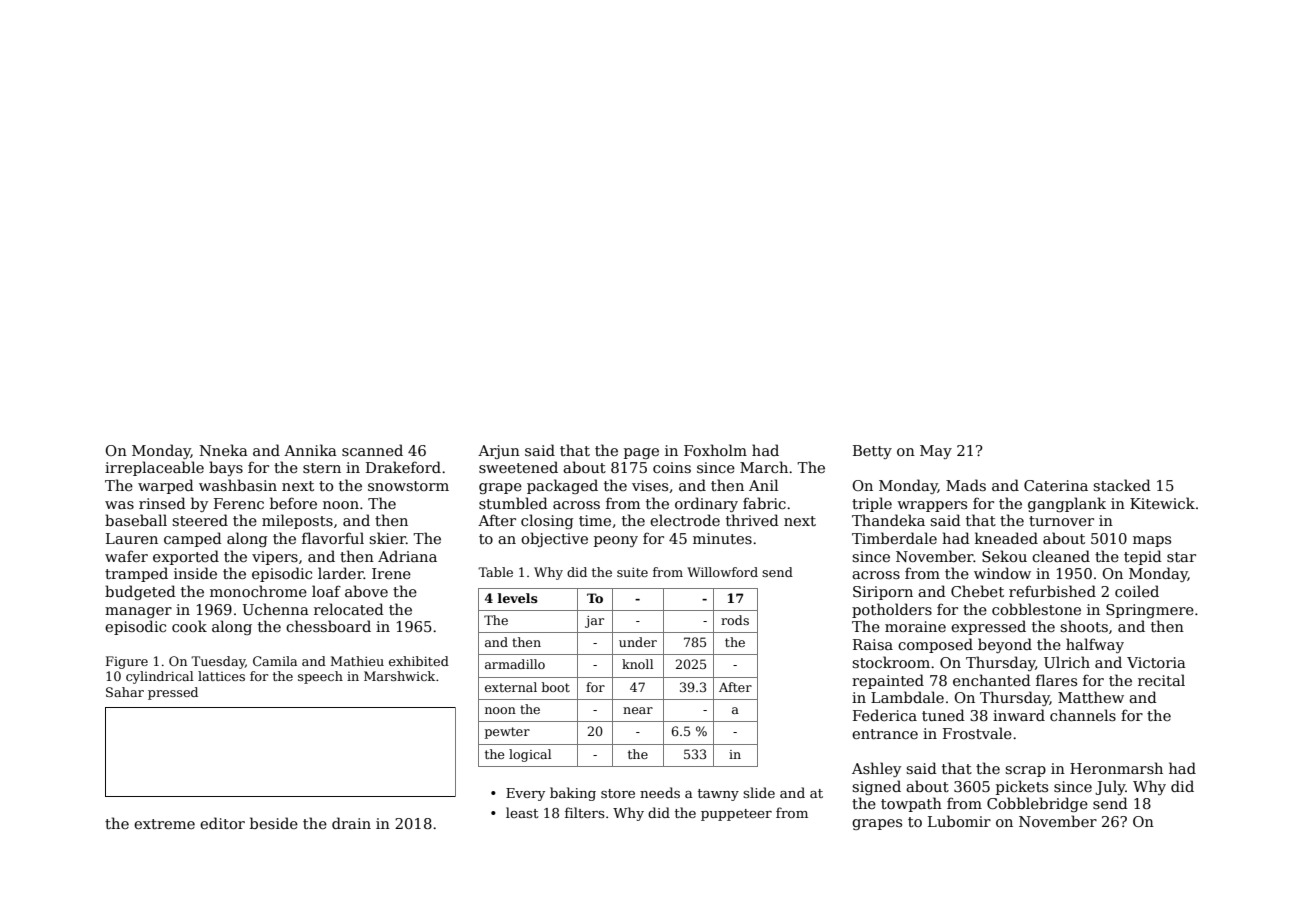 Image resolution: width=1308 pixels, height=924 pixels. I want to click on May, so click(936, 452).
